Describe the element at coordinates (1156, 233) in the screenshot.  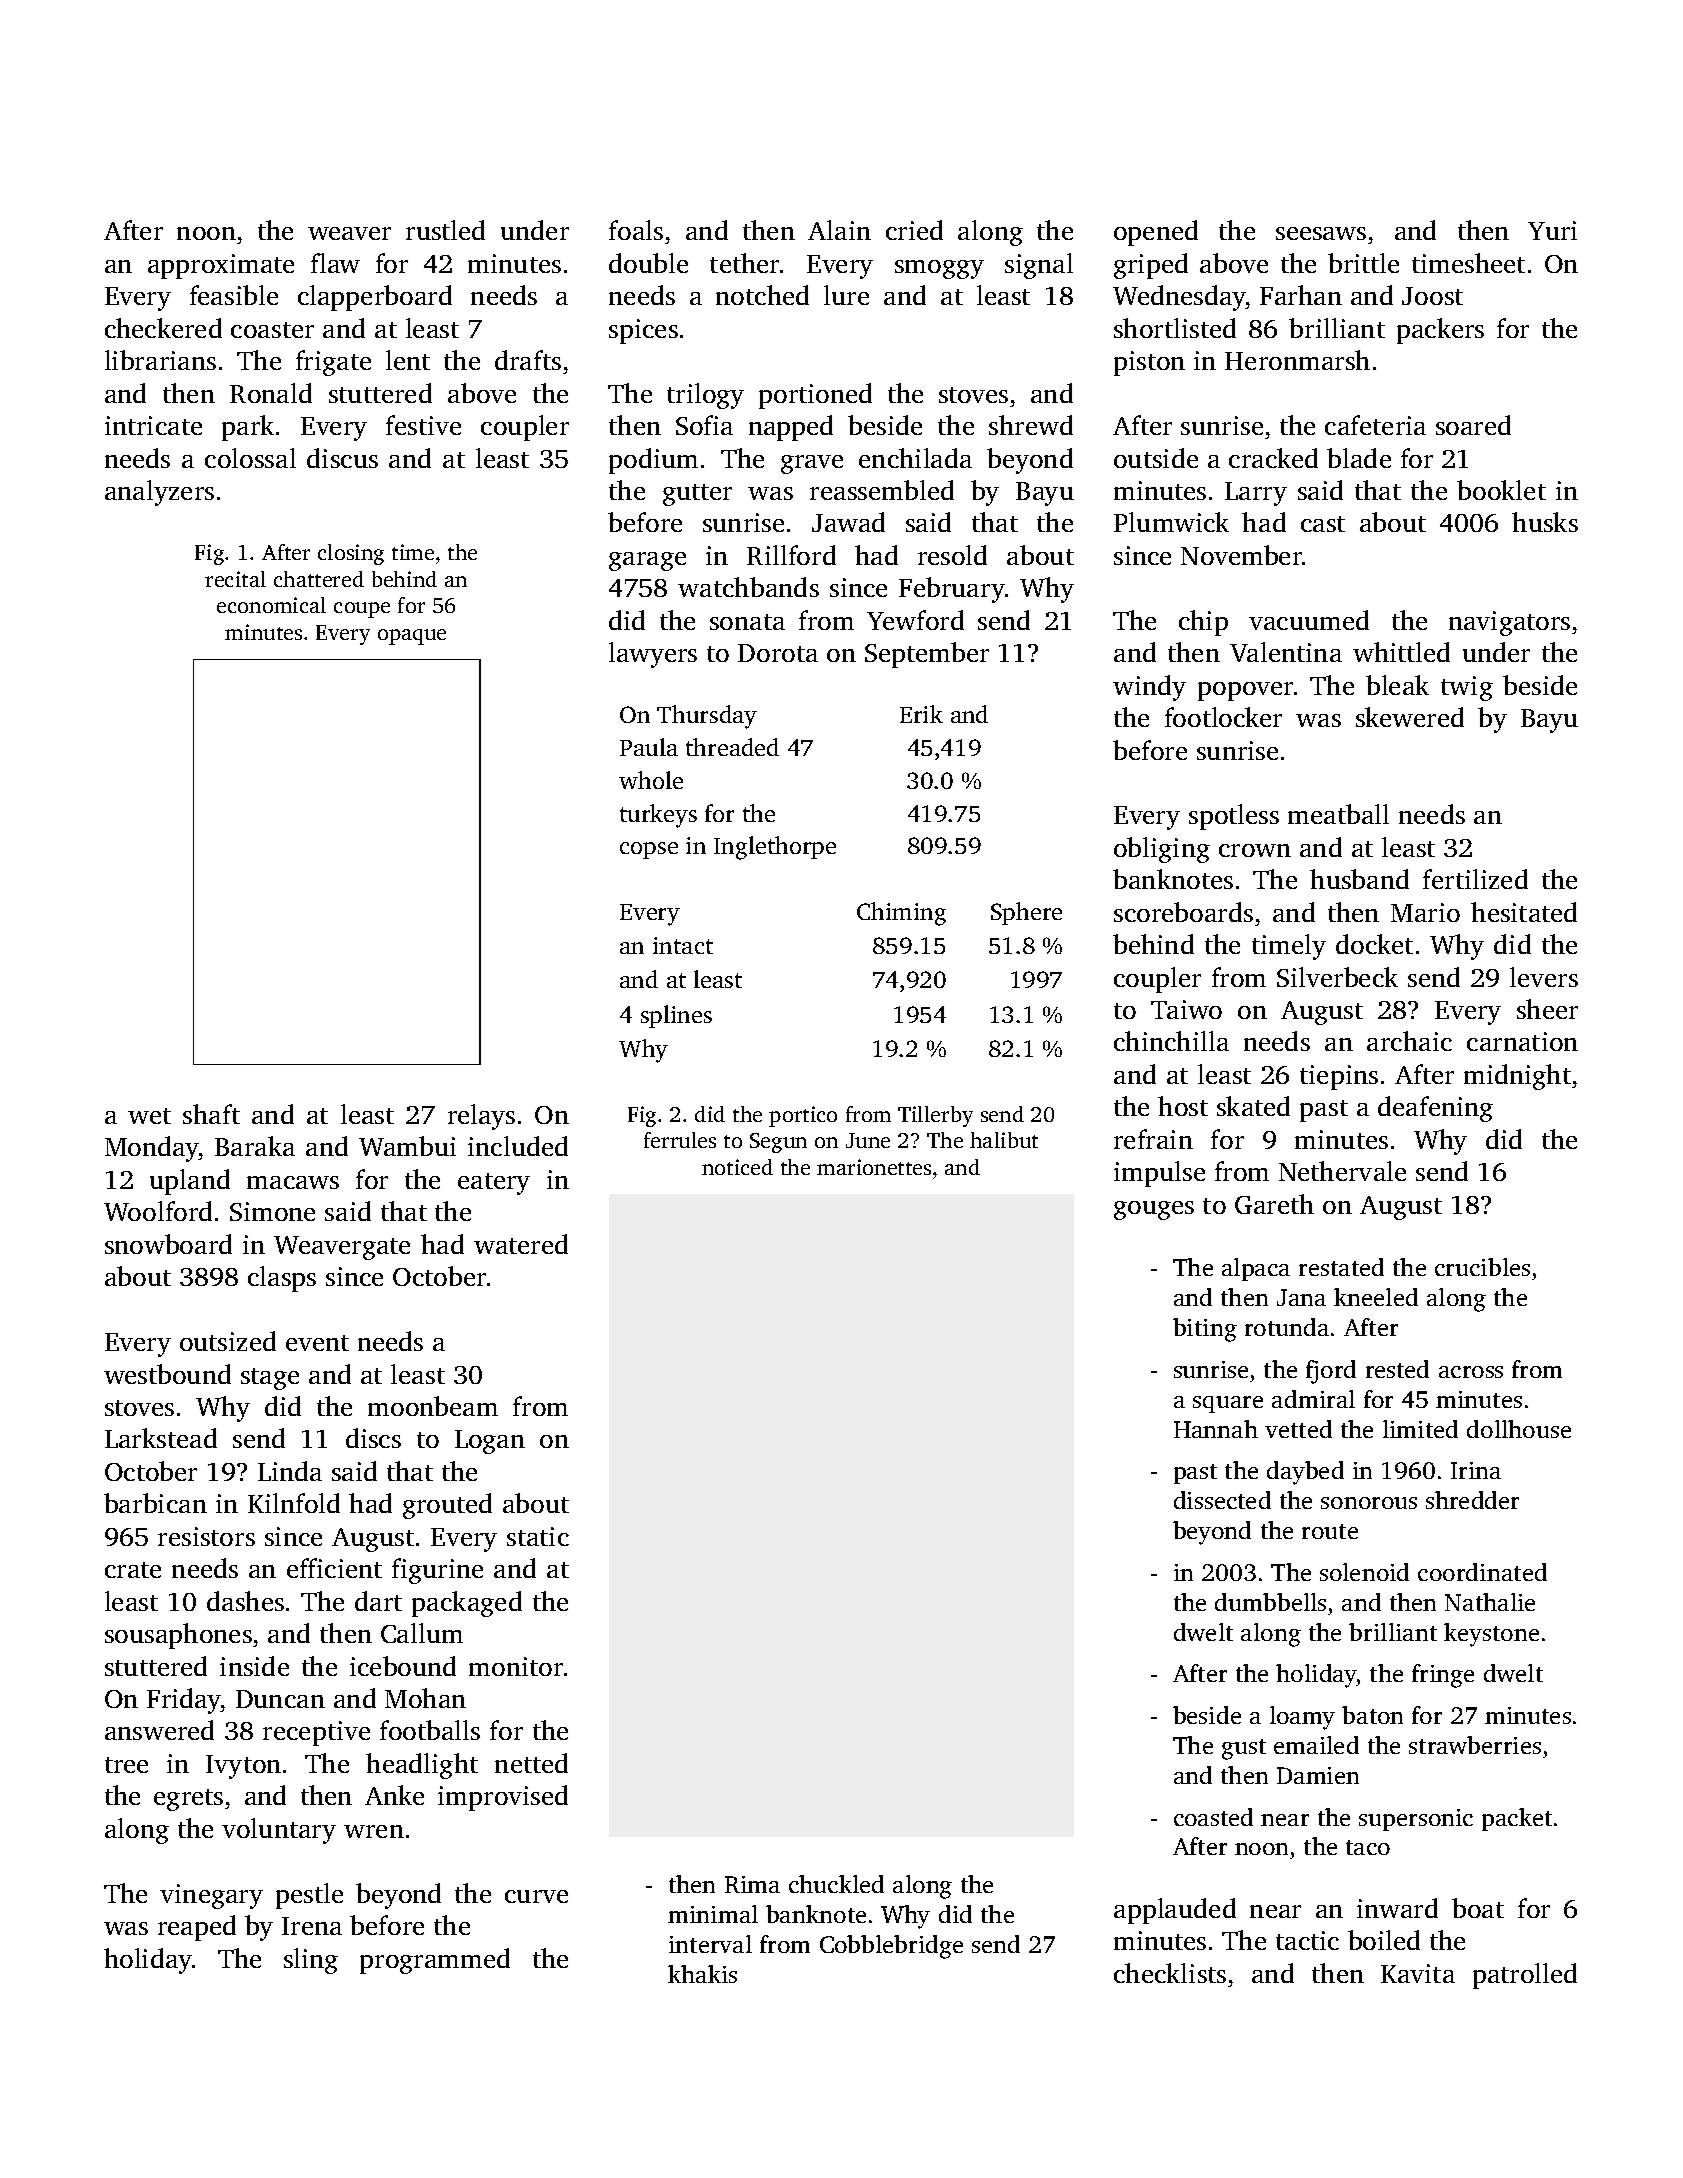
I see `opened` at that location.
